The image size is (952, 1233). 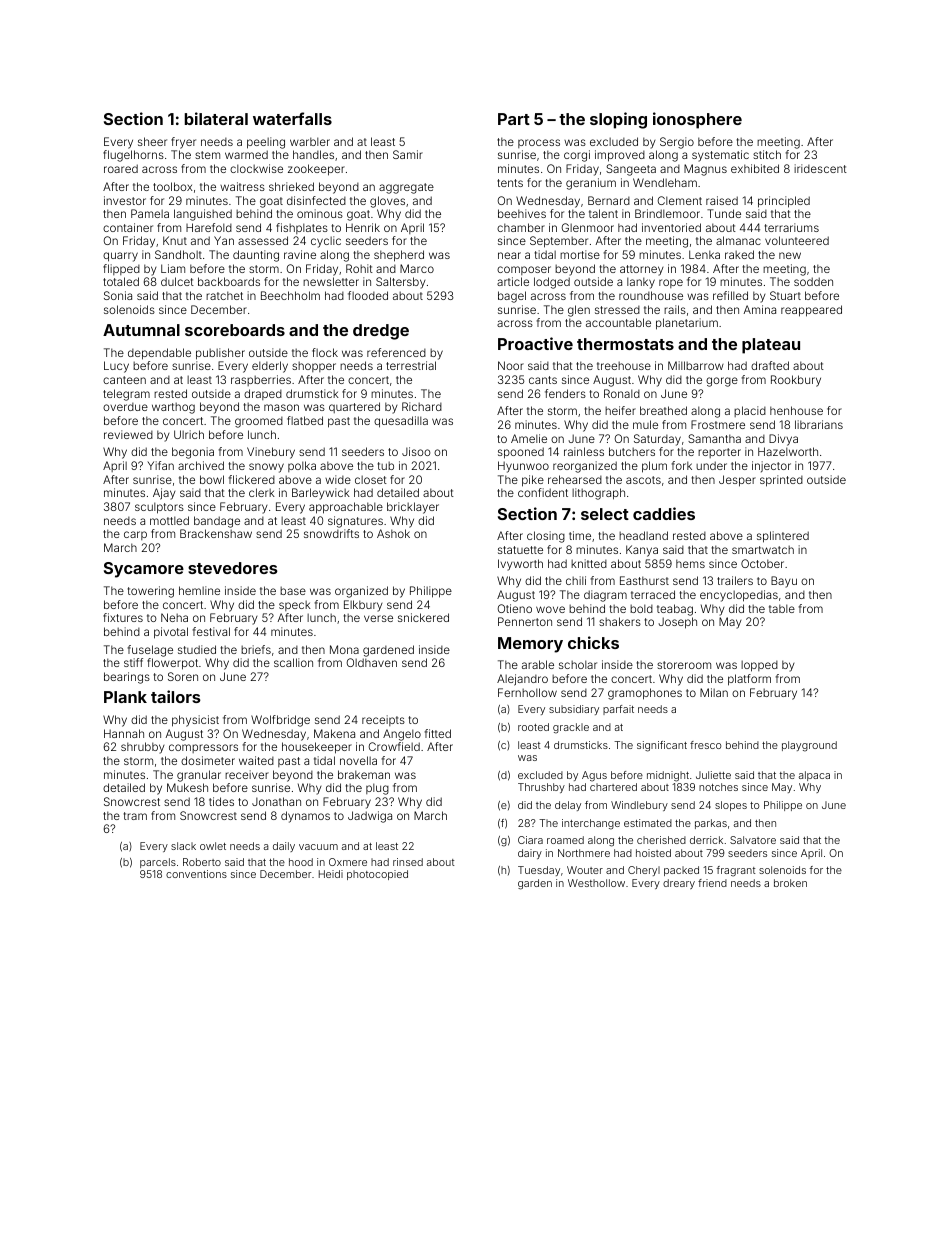 I want to click on waited, so click(x=256, y=760).
